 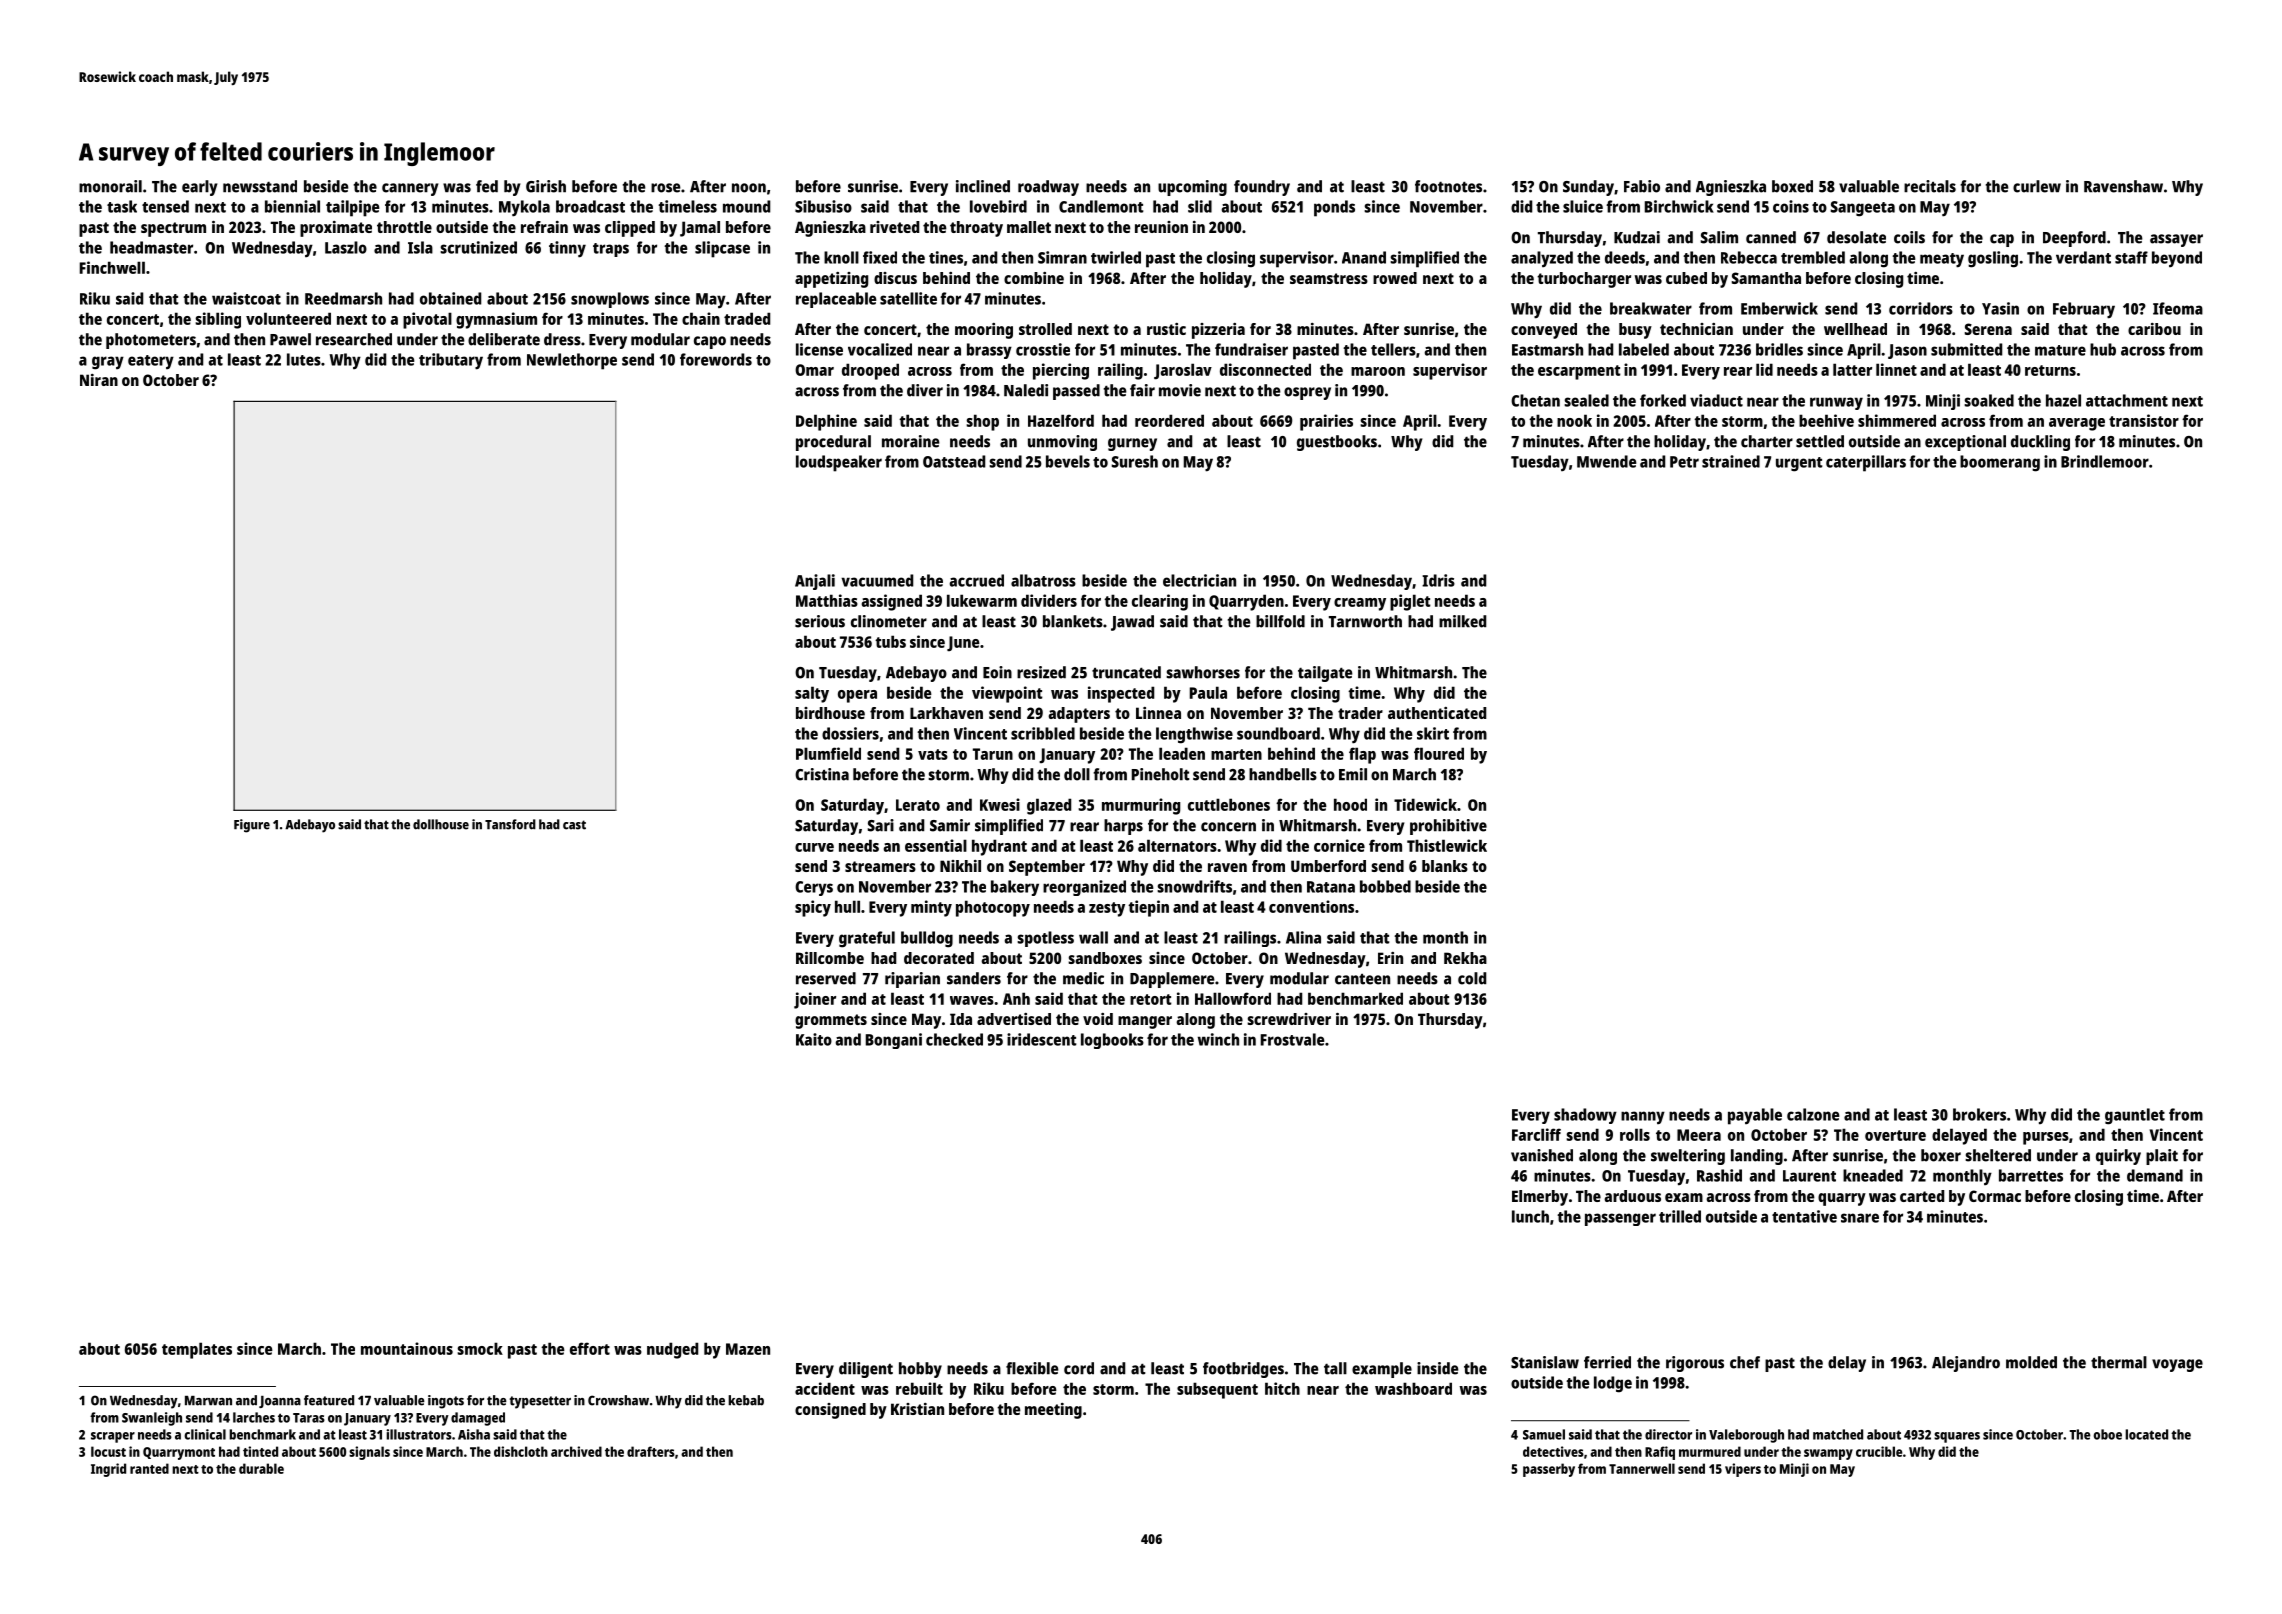 What do you see at coordinates (1447, 845) in the screenshot?
I see `Thistlewick` at bounding box center [1447, 845].
